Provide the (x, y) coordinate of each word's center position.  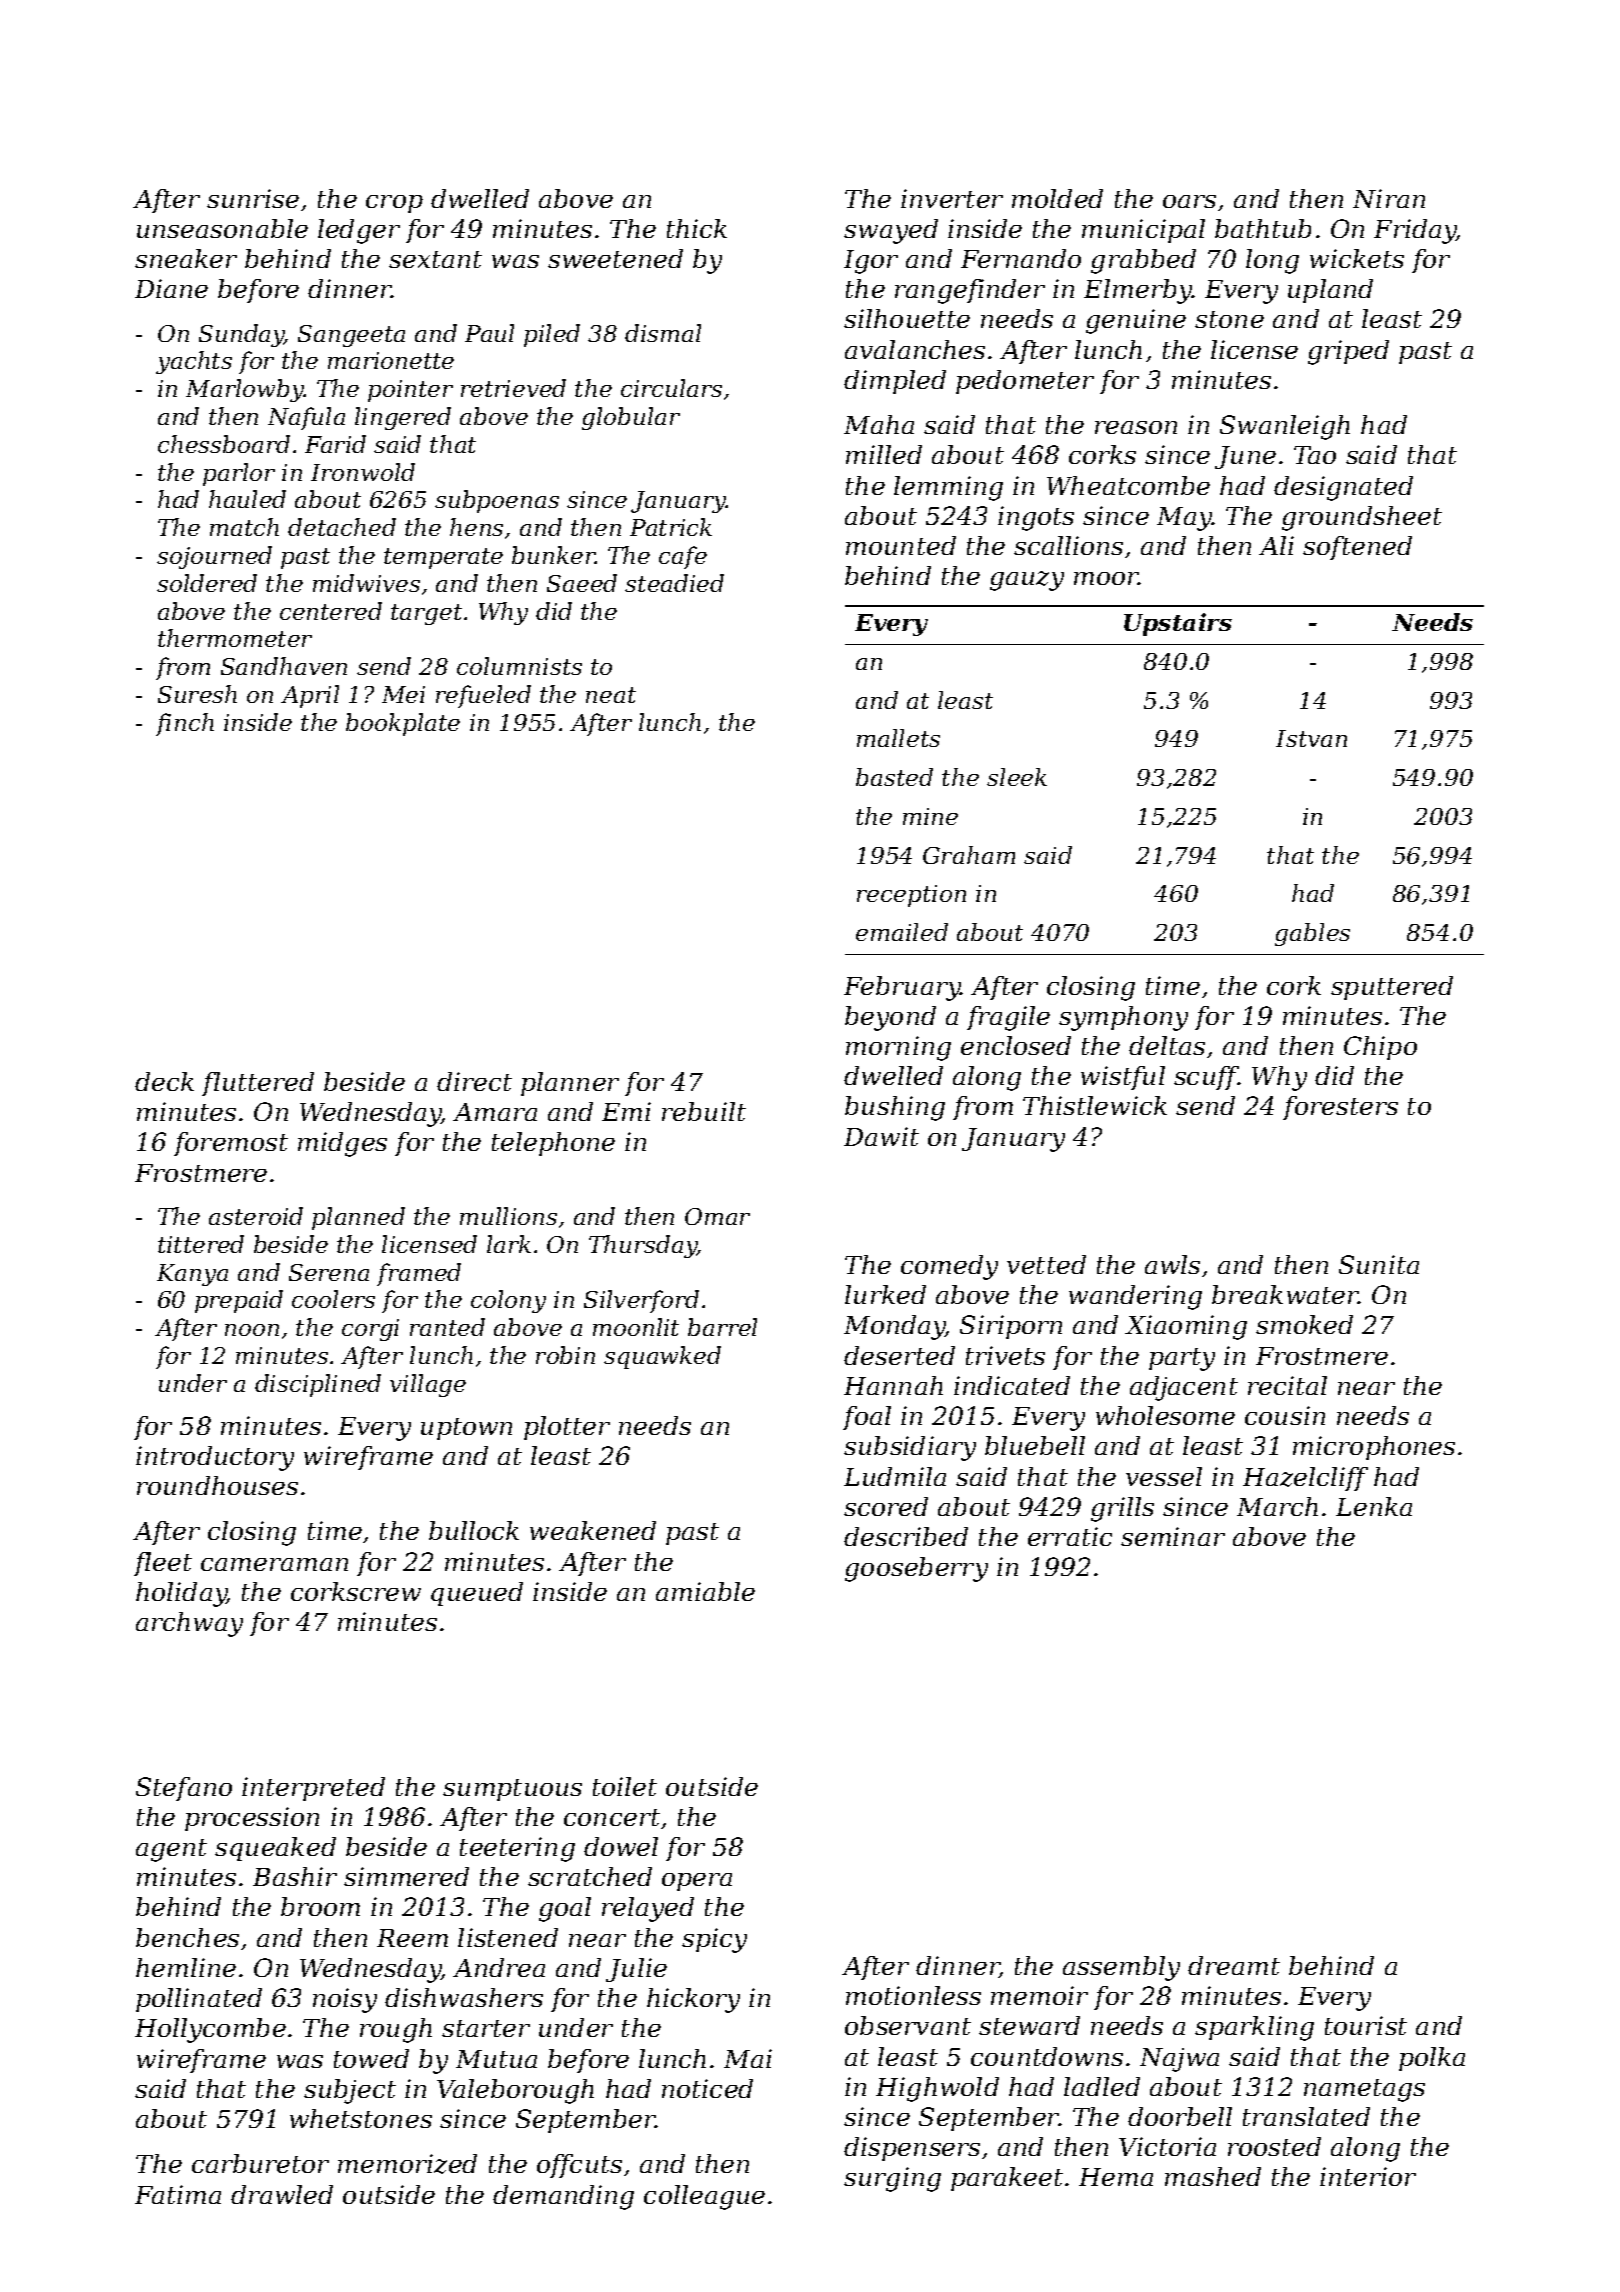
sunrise (253, 198)
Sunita (1379, 1264)
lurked (885, 1294)
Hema (1116, 2177)
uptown (466, 1429)
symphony (1123, 1018)
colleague (704, 2197)
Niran (1389, 198)
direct (474, 1081)
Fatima (178, 2194)
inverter (952, 198)
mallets (898, 738)
